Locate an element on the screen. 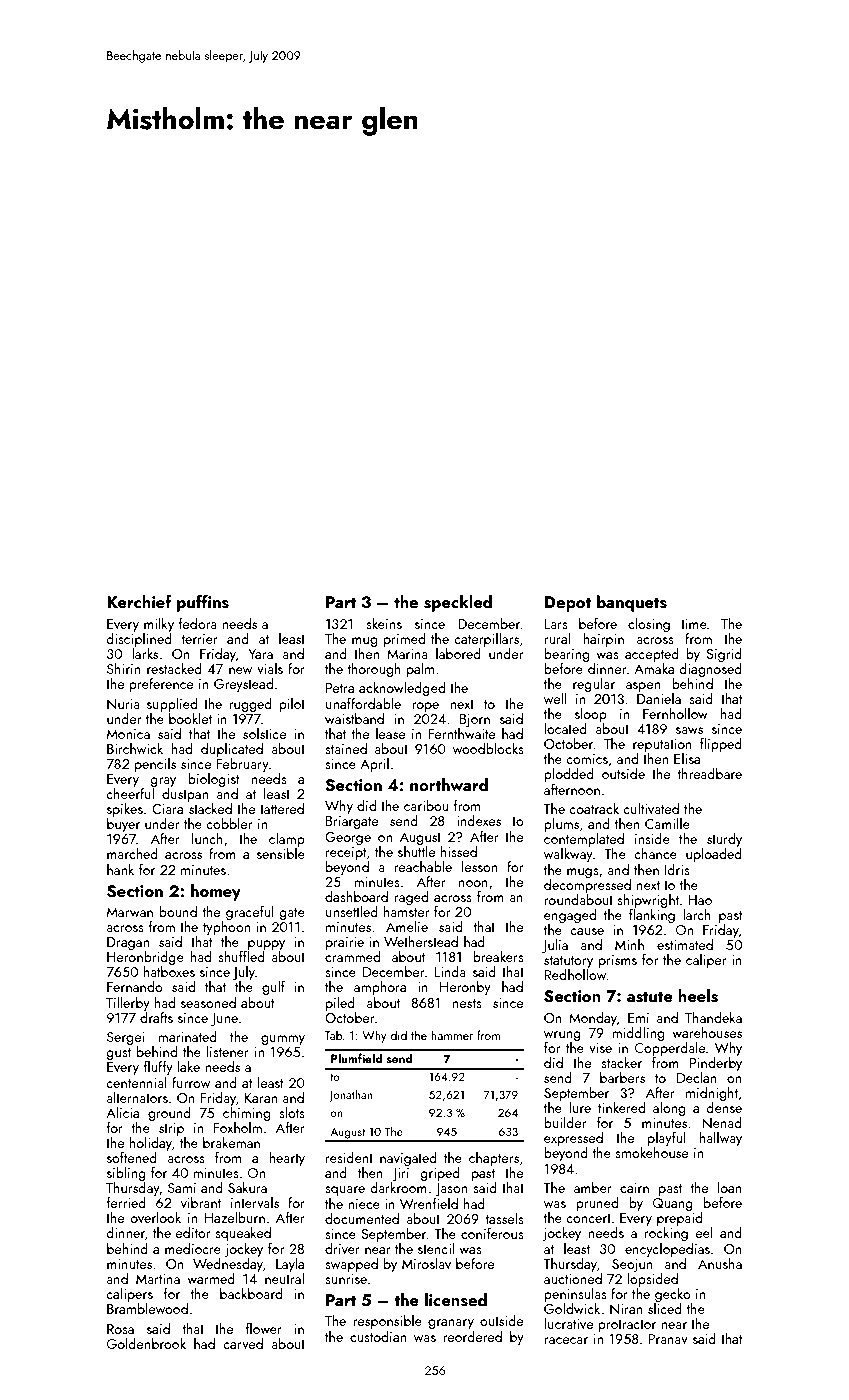 This screenshot has width=849, height=1400. reordered is located at coordinates (472, 1336).
